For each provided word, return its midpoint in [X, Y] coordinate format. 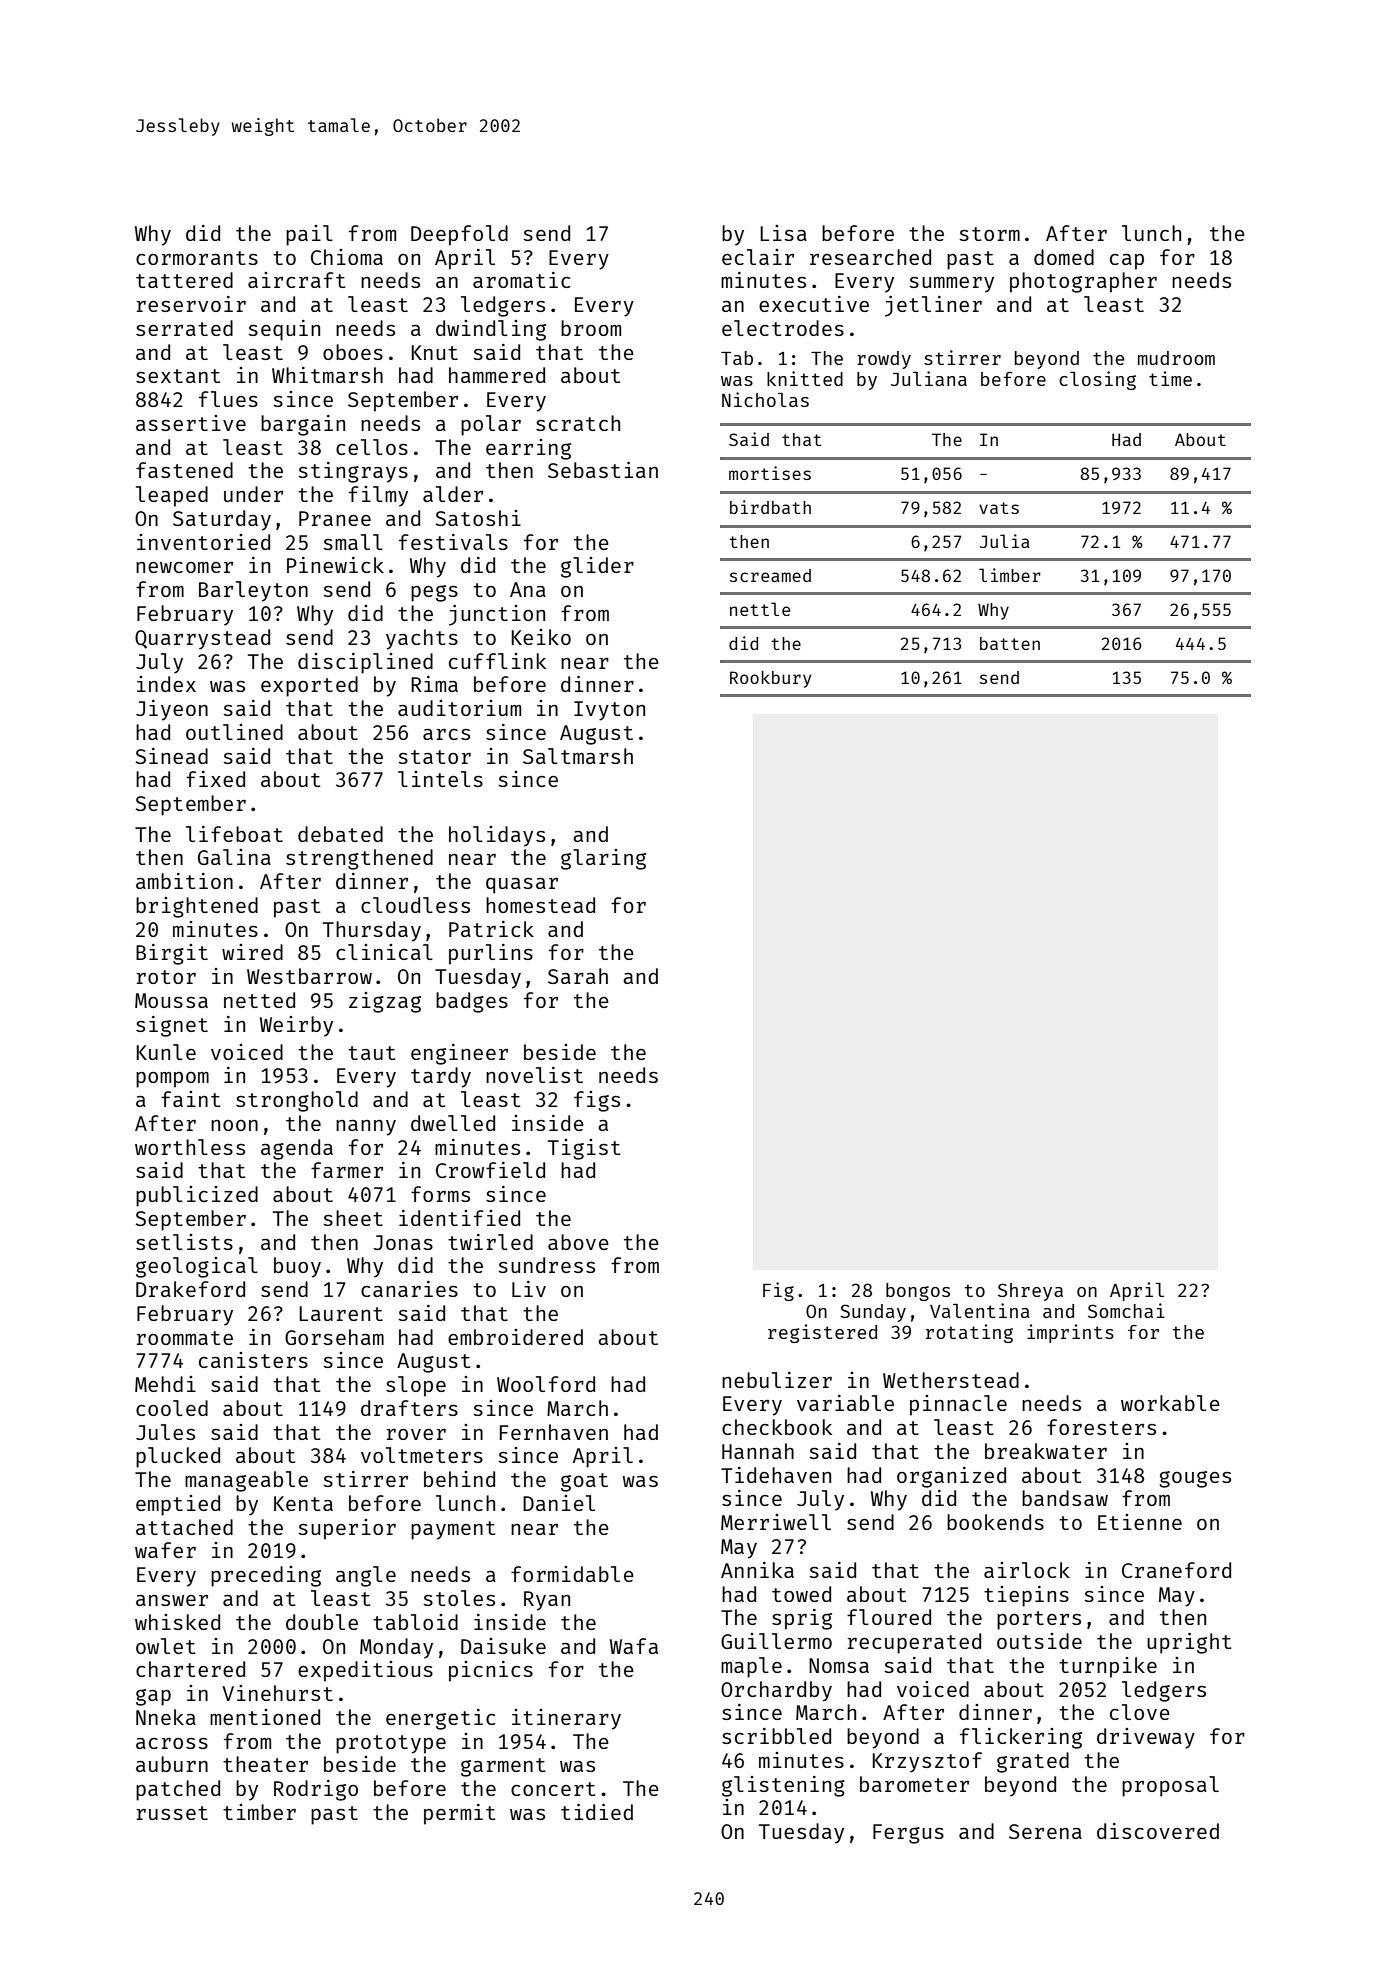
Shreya [1030, 1292]
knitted [805, 378]
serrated [184, 328]
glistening [783, 1786]
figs [597, 1101]
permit [460, 1814]
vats [999, 508]
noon [234, 1125]
